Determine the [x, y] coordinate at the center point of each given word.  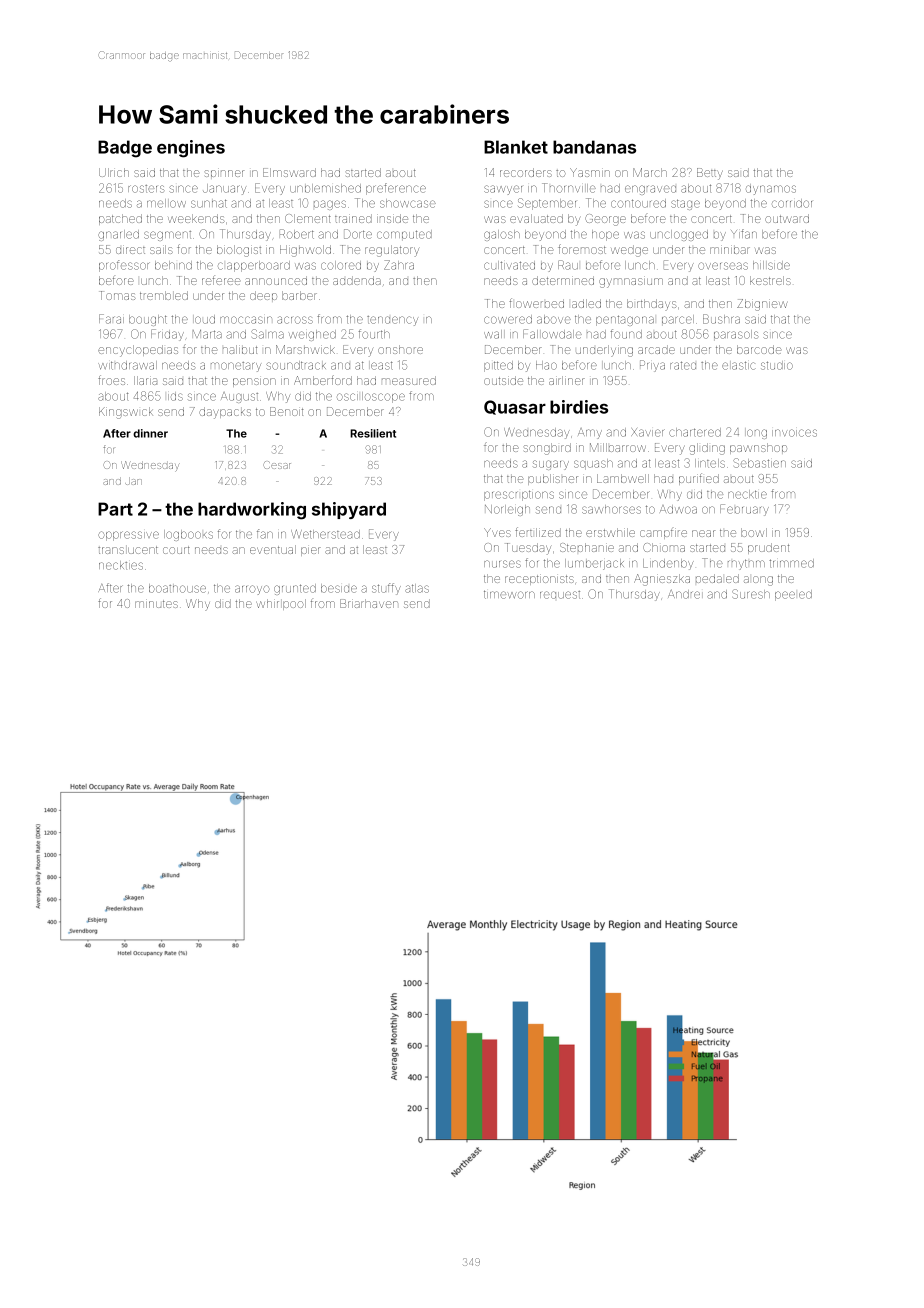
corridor [792, 203]
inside [392, 218]
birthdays [652, 304]
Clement [308, 218]
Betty [710, 174]
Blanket [516, 147]
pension [254, 382]
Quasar [515, 407]
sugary [551, 465]
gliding [707, 449]
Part [115, 509]
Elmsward [289, 172]
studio [777, 365]
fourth [374, 334]
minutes [156, 604]
